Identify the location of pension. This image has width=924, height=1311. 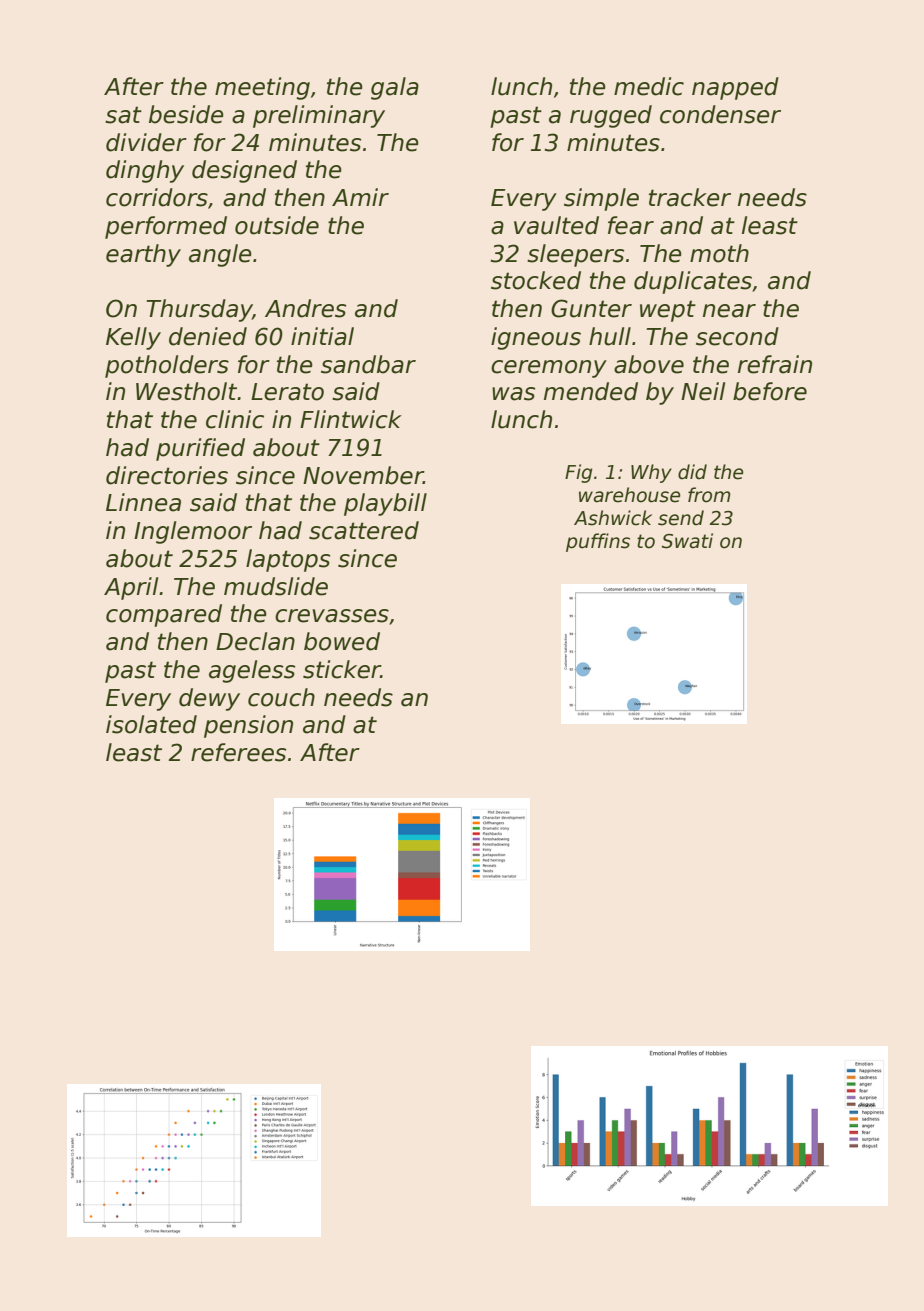
(248, 726).
